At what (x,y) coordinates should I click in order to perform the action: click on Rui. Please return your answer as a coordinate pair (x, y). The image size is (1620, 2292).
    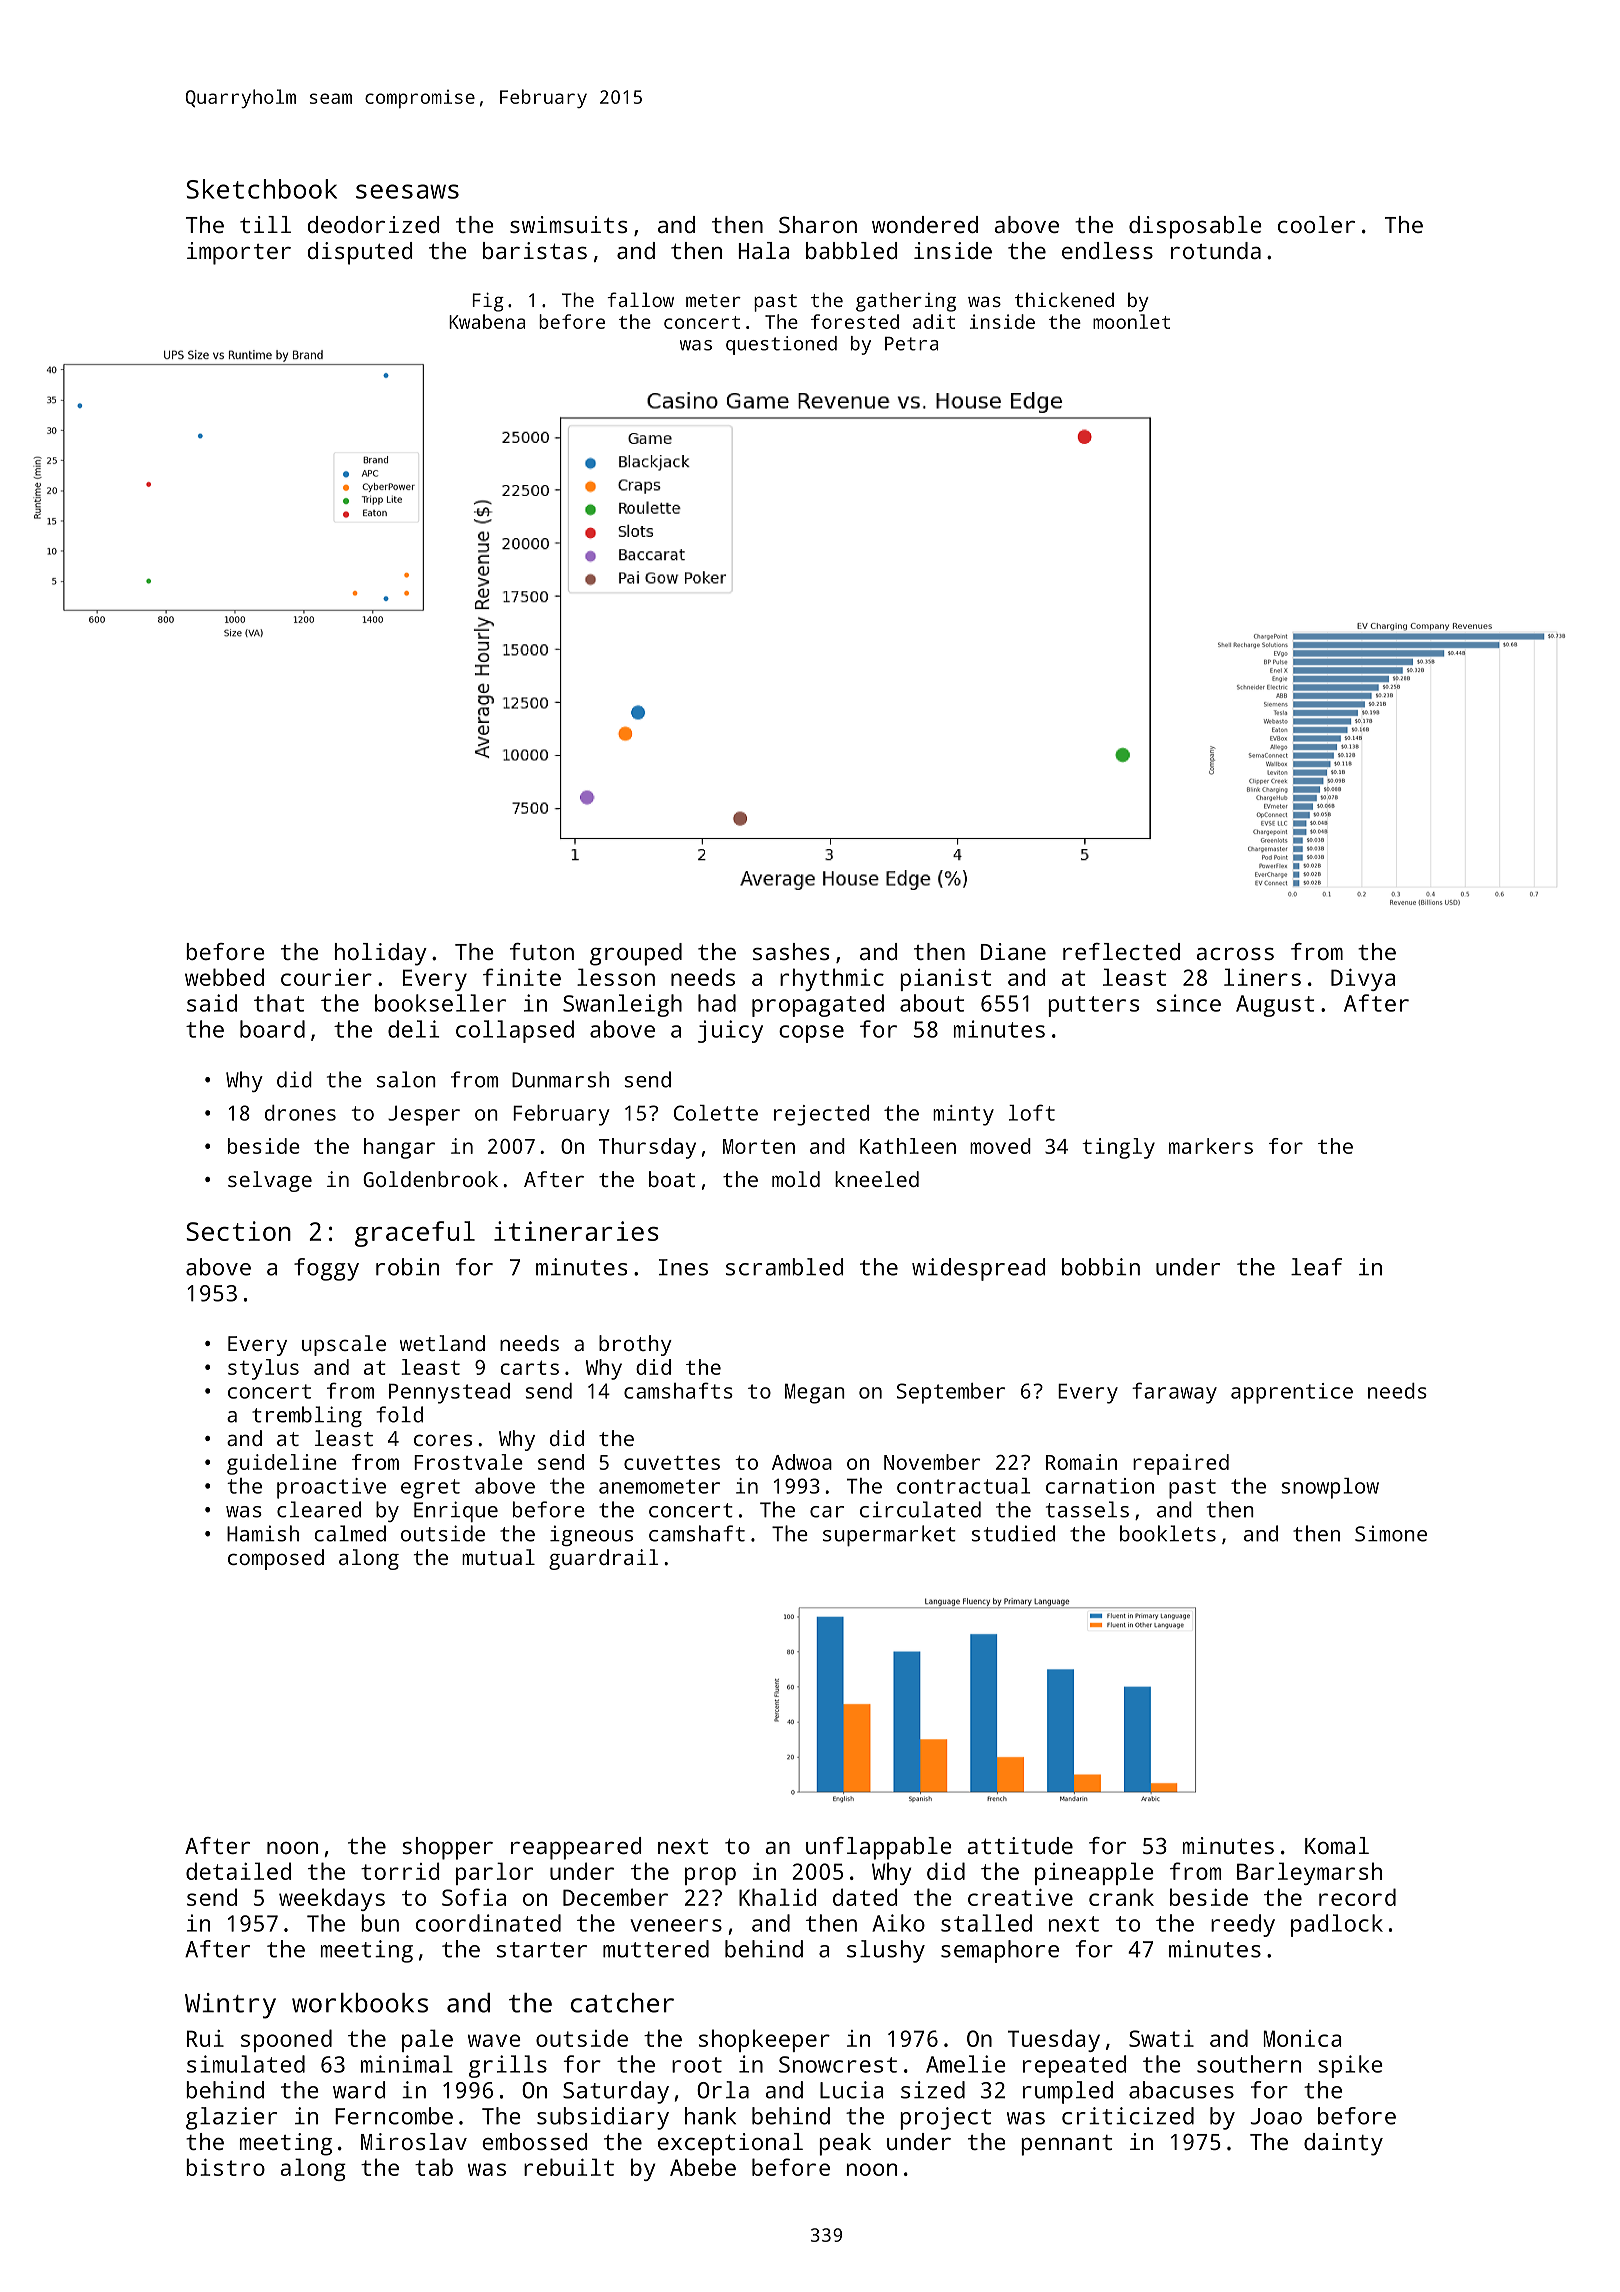
    Looking at the image, I should click on (205, 2038).
